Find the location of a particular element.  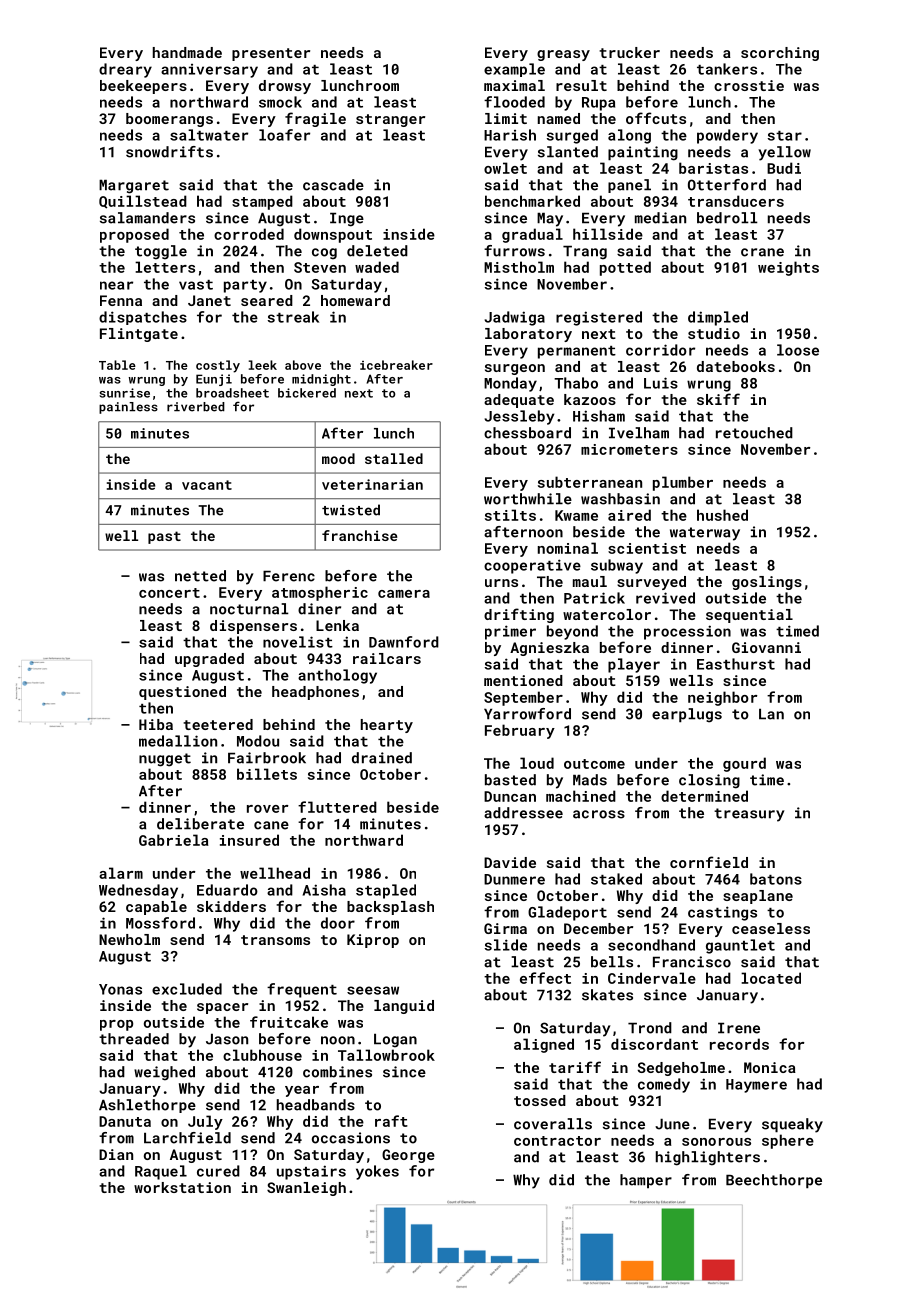

neighbor is located at coordinates (722, 698).
